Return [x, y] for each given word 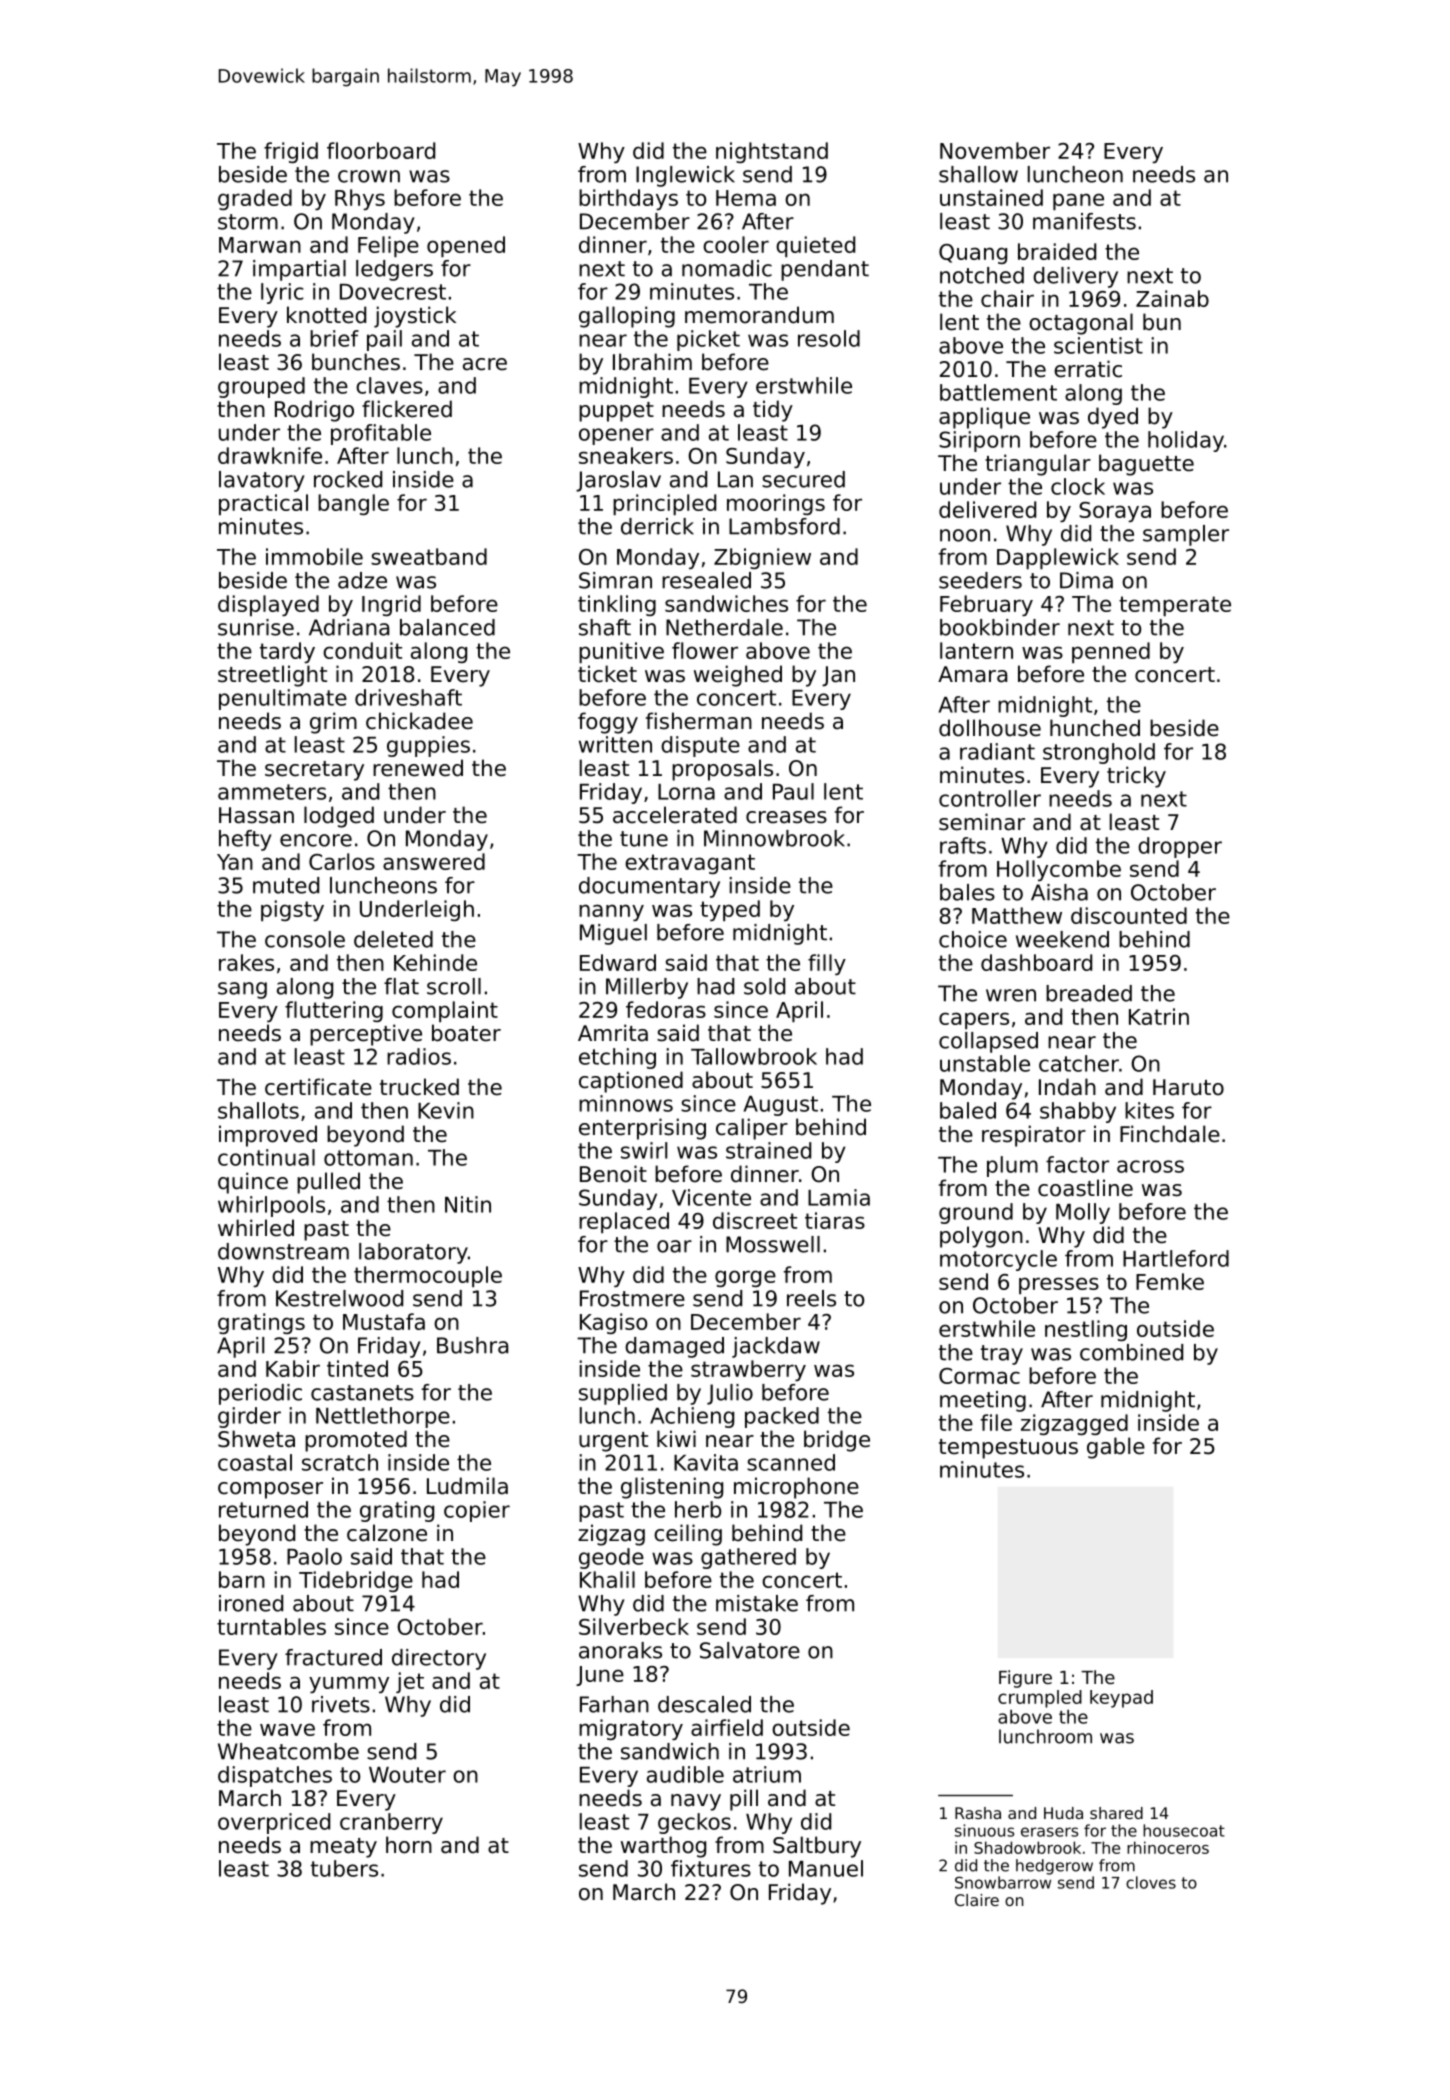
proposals [722, 770]
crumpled [1040, 1699]
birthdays [628, 199]
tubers [344, 1868]
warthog [663, 1847]
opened [466, 246]
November [995, 150]
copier [477, 1511]
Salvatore [750, 1650]
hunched [1095, 728]
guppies [428, 746]
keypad [1121, 1699]
